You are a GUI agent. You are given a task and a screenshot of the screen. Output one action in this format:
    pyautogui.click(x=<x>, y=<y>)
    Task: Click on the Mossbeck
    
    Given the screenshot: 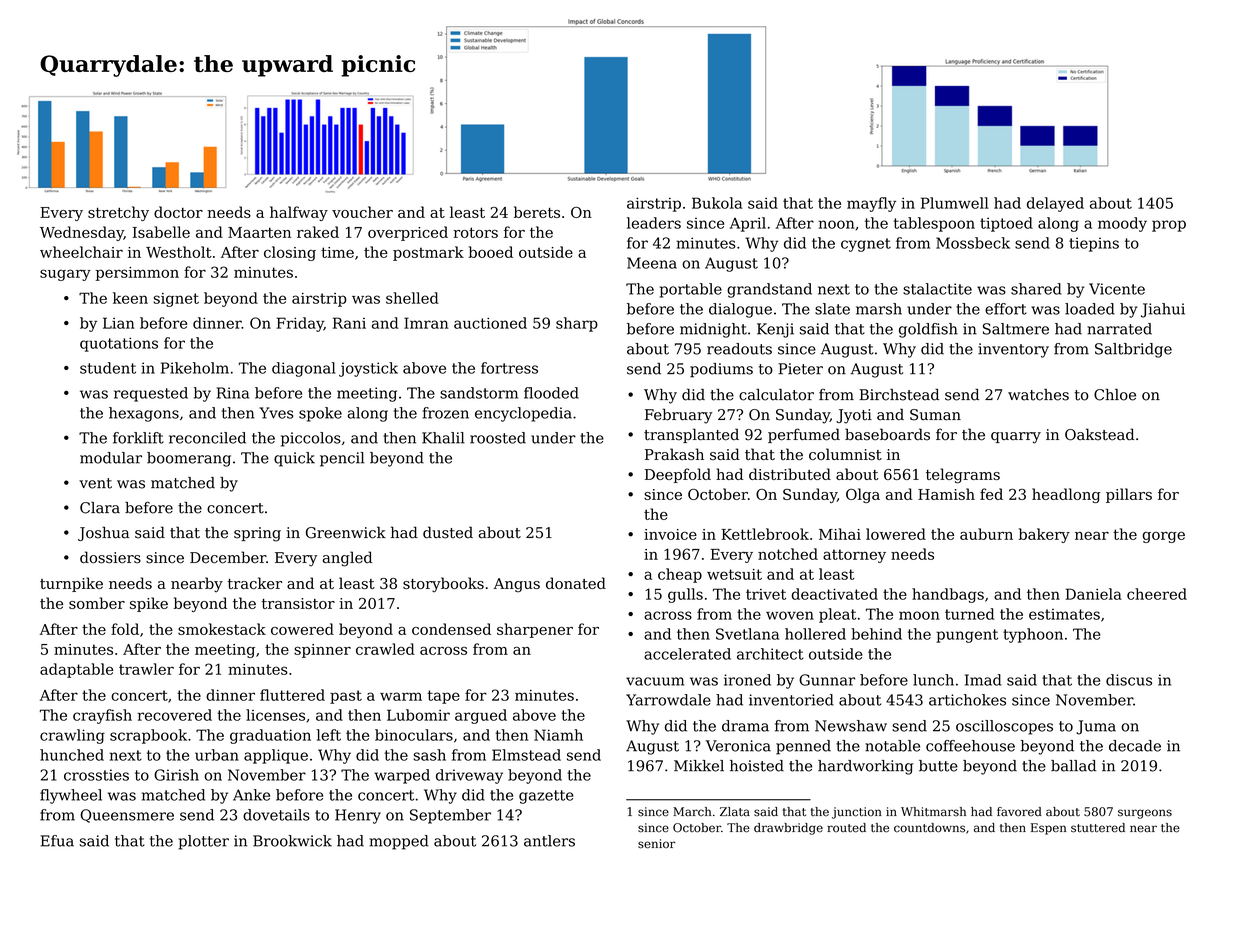 What is the action you would take?
    pyautogui.click(x=973, y=243)
